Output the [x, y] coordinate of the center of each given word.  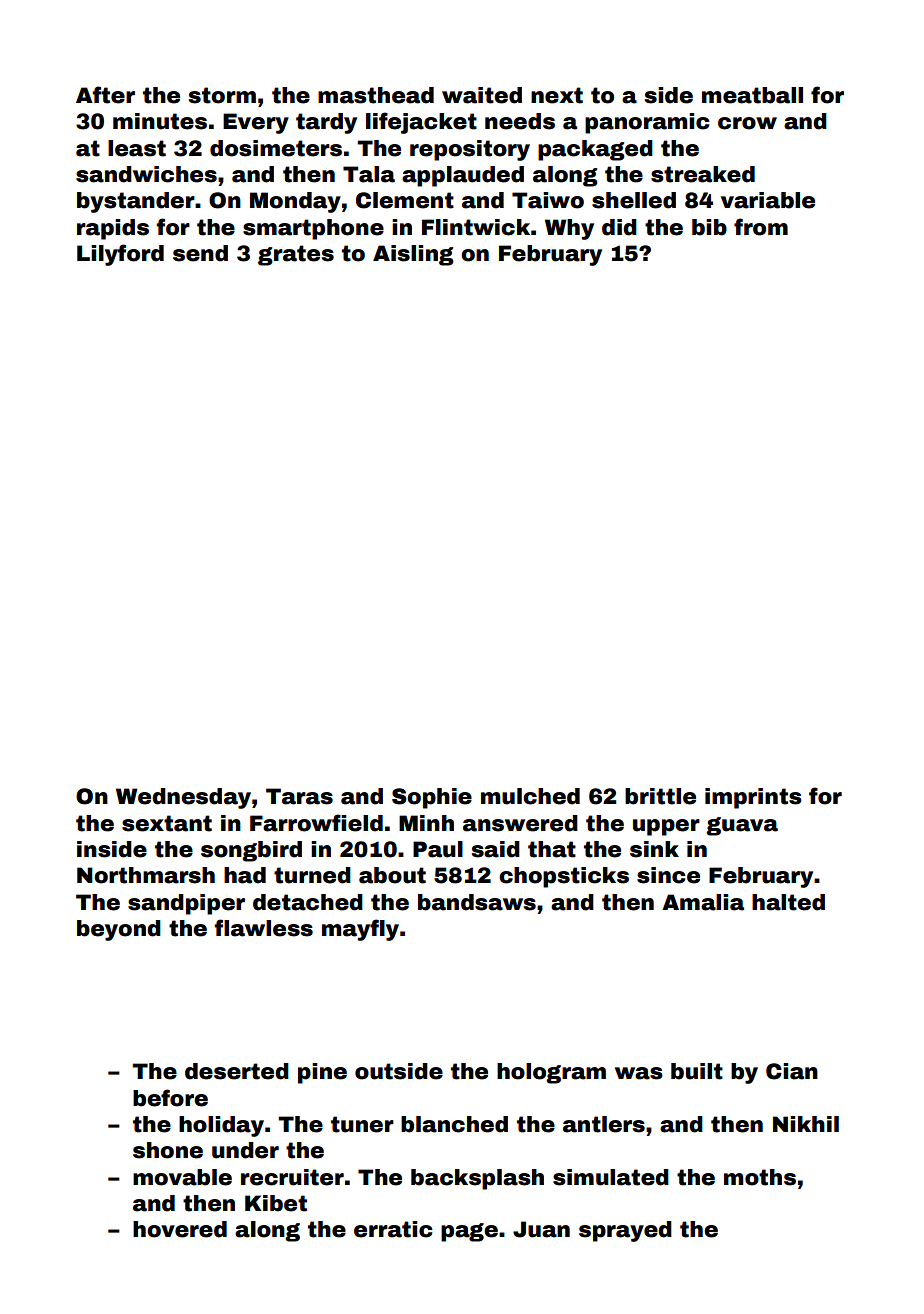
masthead [376, 95]
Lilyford [120, 255]
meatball [752, 95]
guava [742, 826]
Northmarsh [146, 875]
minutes [160, 121]
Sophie [432, 798]
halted [788, 902]
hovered [180, 1229]
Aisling [413, 255]
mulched [530, 796]
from [761, 227]
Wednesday [183, 798]
